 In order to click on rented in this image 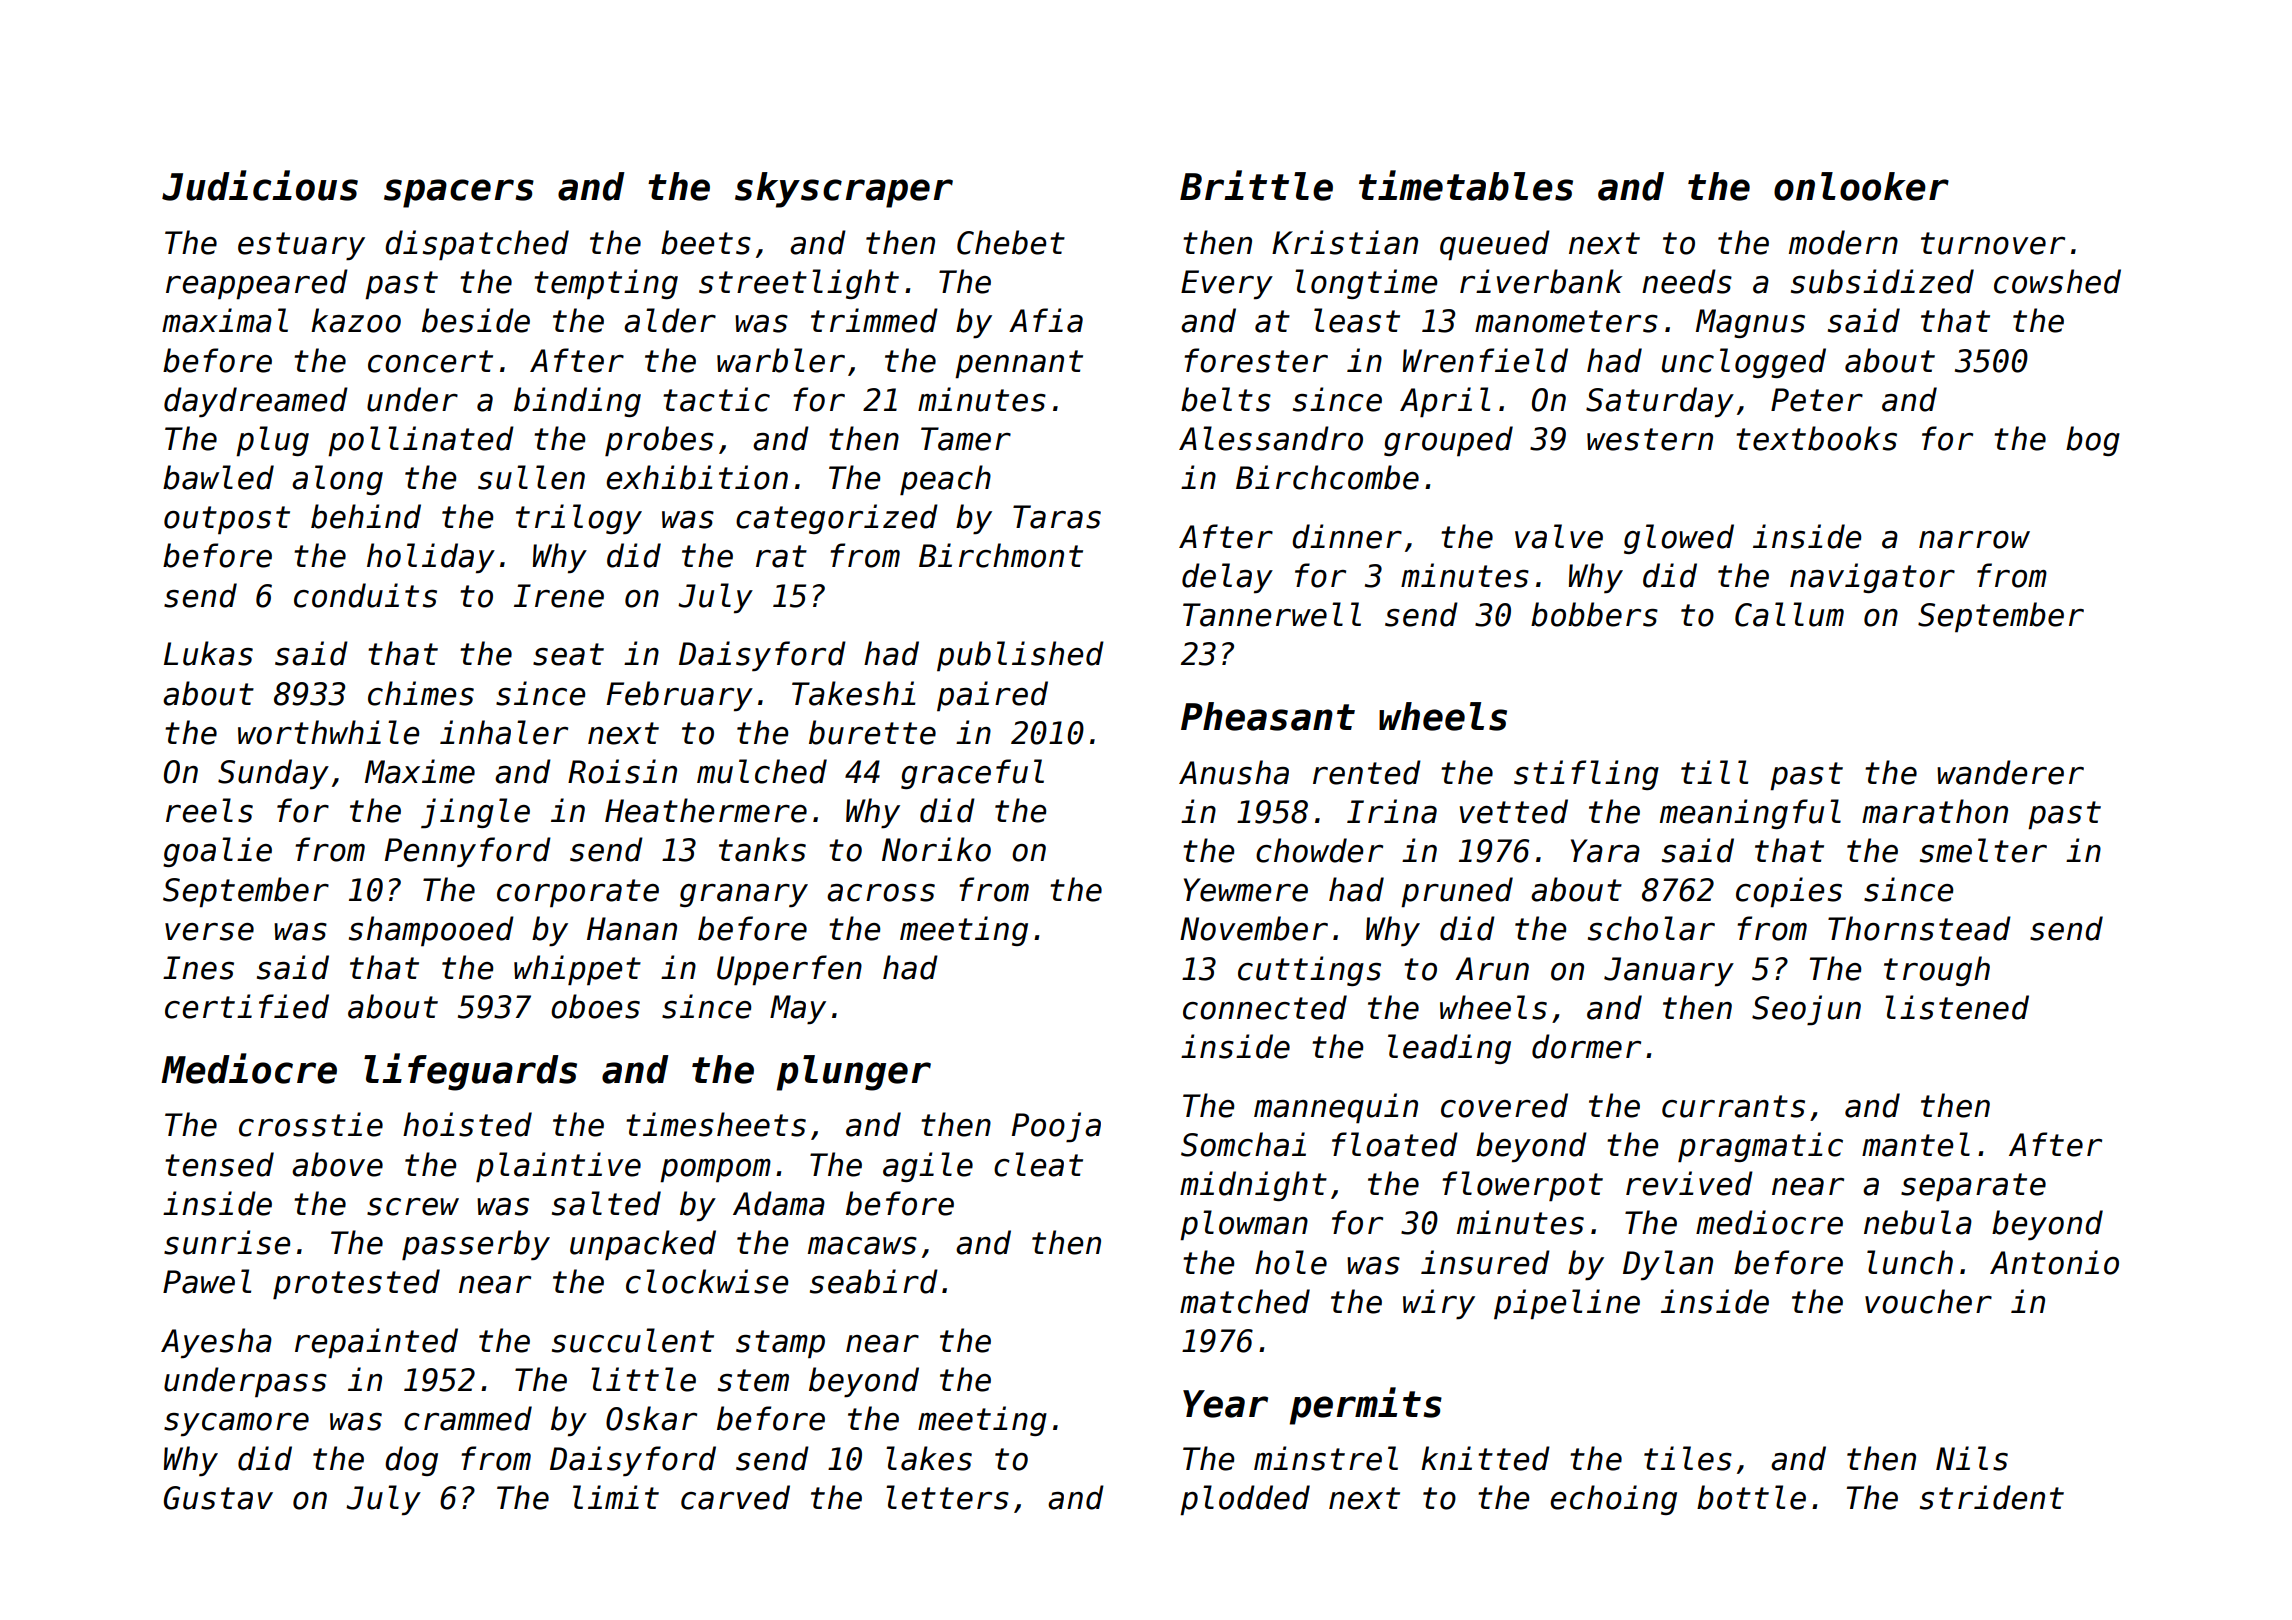, I will do `click(1367, 772)`.
